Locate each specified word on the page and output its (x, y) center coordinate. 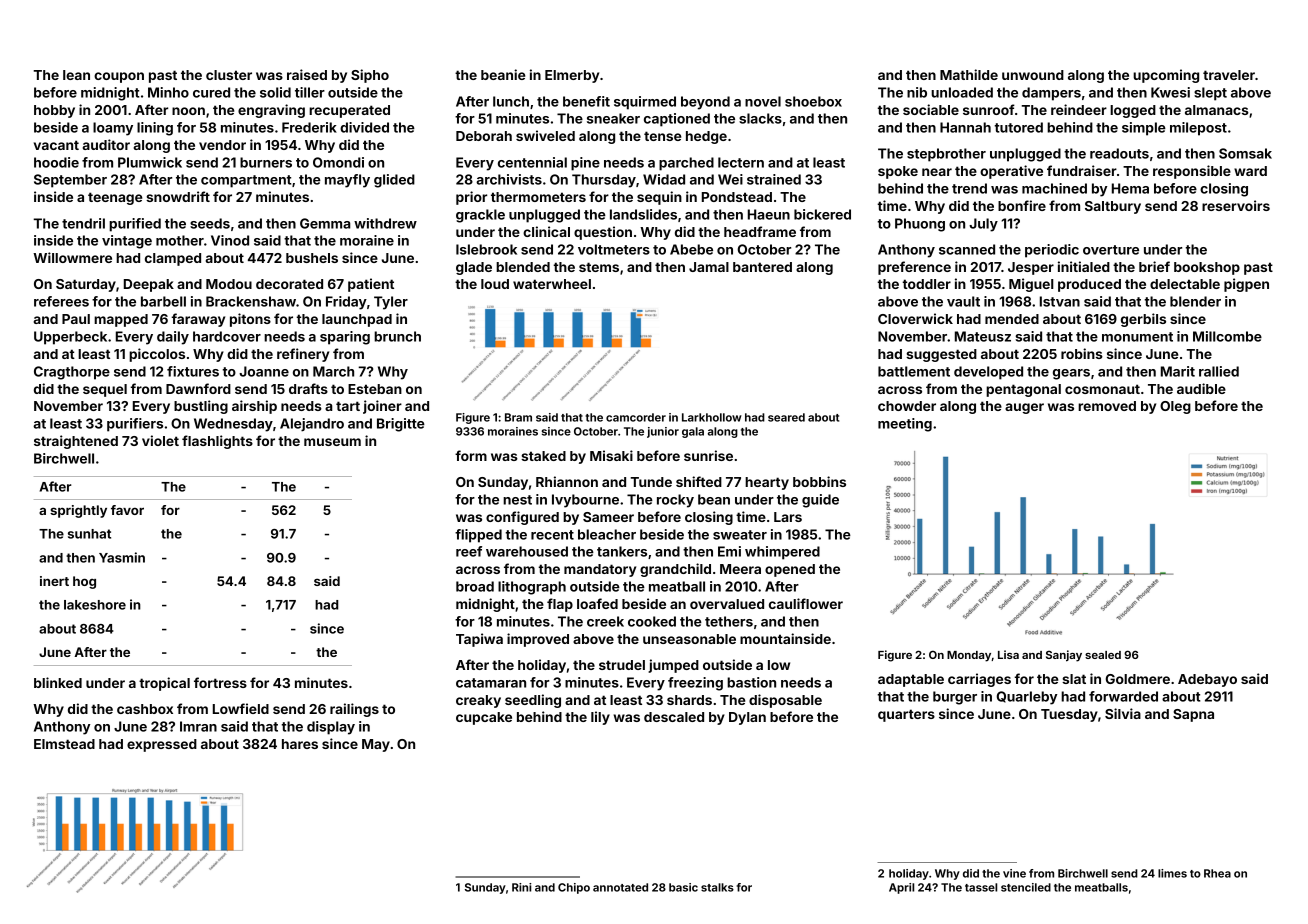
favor (127, 510)
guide (820, 501)
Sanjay (1064, 656)
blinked (58, 682)
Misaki (611, 455)
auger (1024, 408)
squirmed (645, 103)
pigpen (1246, 285)
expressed (162, 745)
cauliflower (806, 603)
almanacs (1217, 110)
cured (211, 92)
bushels (312, 258)
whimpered (782, 553)
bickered (822, 214)
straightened (76, 442)
